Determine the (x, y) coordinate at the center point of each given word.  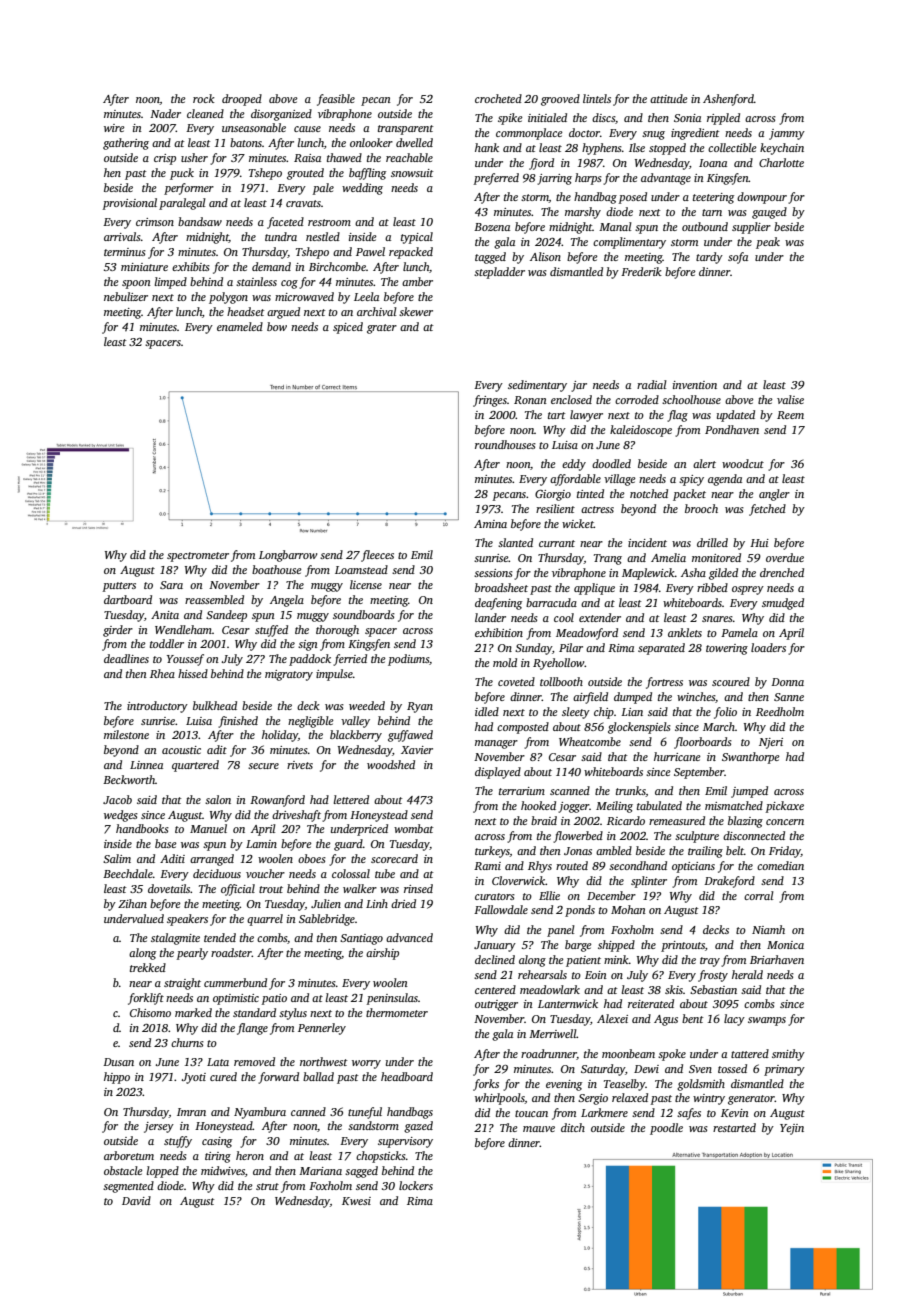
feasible (336, 100)
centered (495, 989)
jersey (159, 1127)
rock (204, 98)
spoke (672, 1055)
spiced (348, 328)
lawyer (586, 416)
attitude (669, 98)
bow (277, 326)
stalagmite (175, 939)
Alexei (612, 1018)
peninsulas (392, 999)
